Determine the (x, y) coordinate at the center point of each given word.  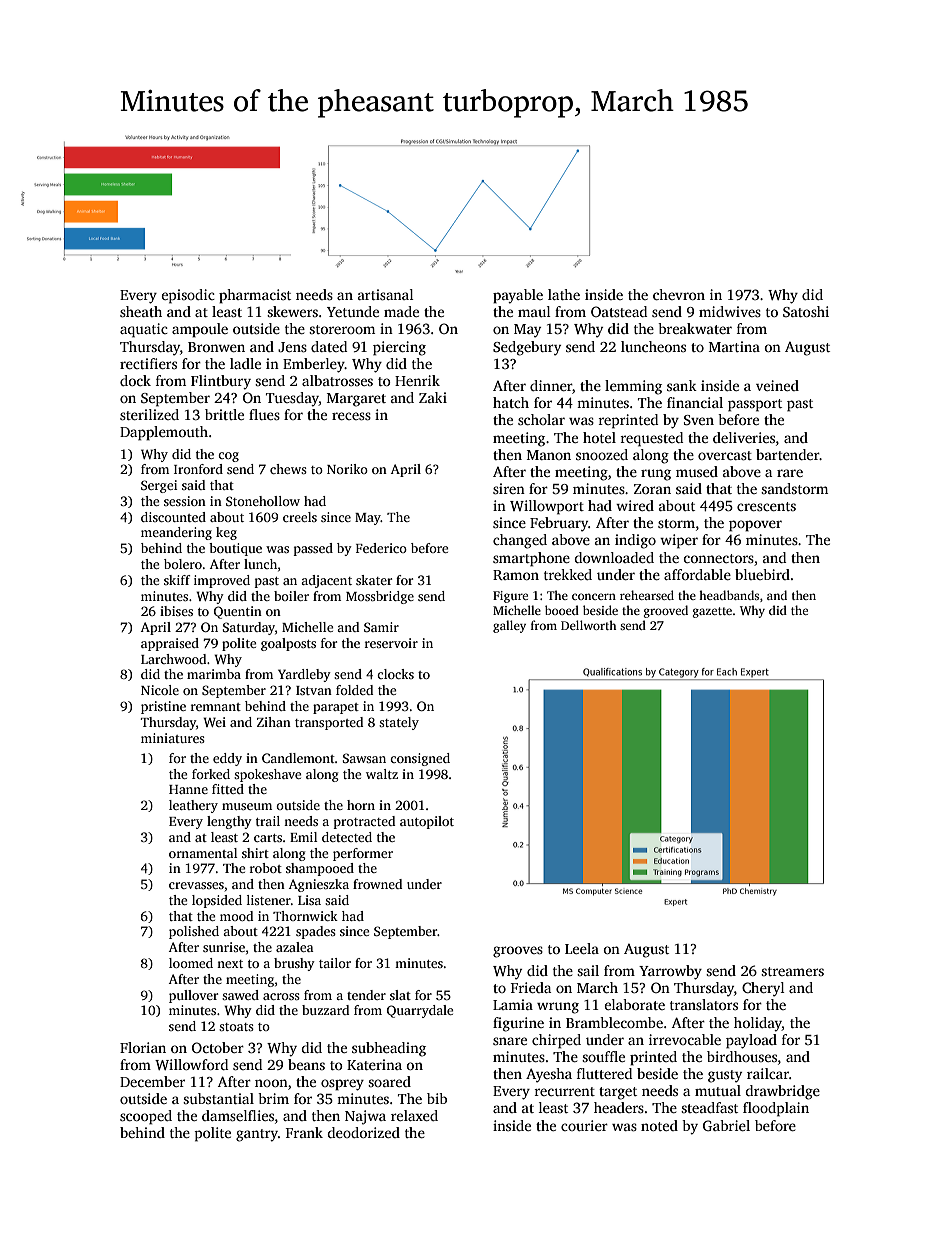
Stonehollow (263, 501)
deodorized (363, 1132)
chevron (679, 294)
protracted (364, 822)
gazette (712, 612)
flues (264, 414)
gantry (257, 1135)
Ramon (516, 575)
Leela (582, 948)
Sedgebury (527, 348)
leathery (193, 806)
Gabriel (726, 1125)
